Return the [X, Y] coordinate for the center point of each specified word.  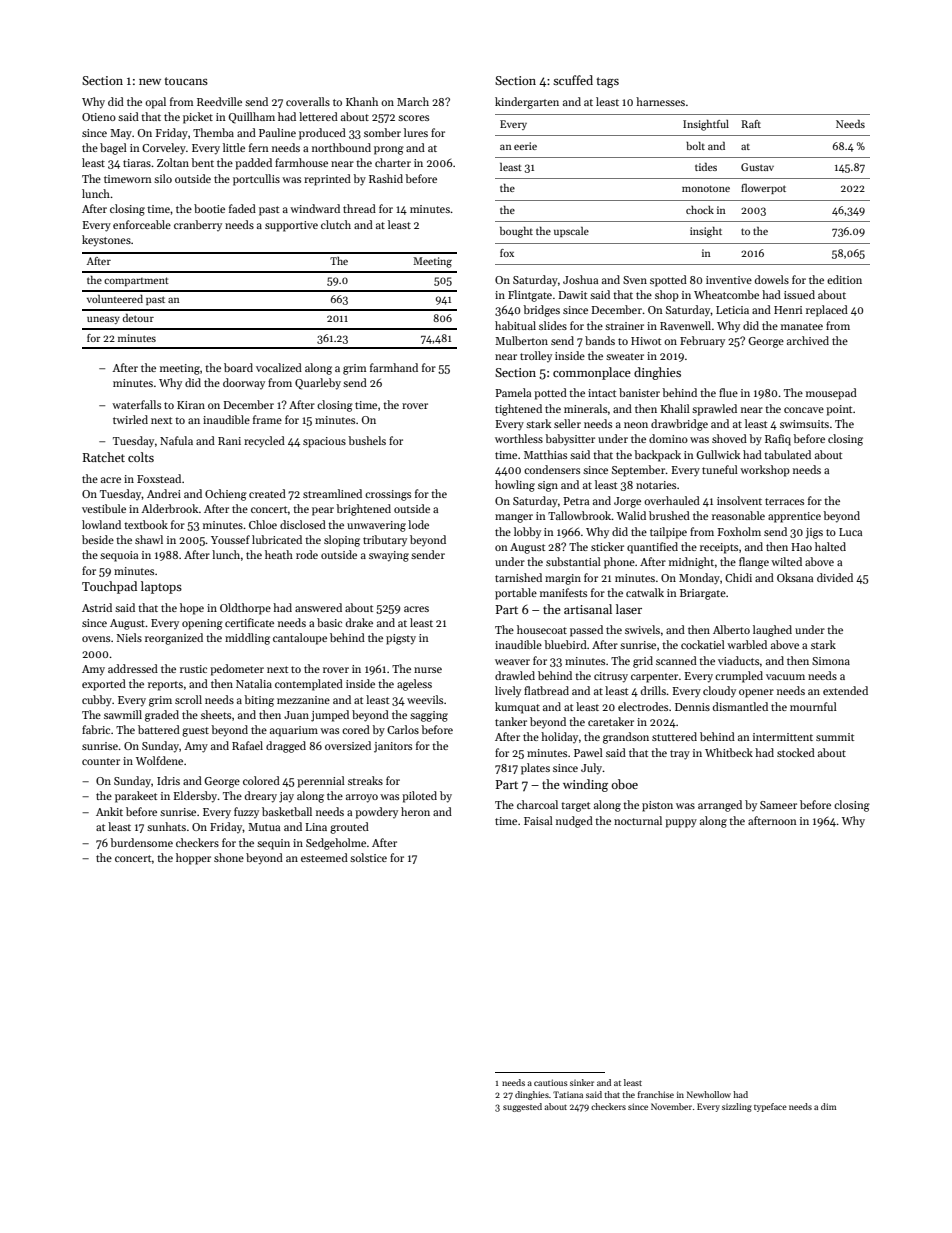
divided [835, 577]
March [413, 101]
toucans [186, 81]
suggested [522, 1107]
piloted [419, 797]
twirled [130, 419]
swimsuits [804, 424]
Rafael [247, 745]
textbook [146, 524]
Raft [751, 124]
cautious [550, 1082]
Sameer [778, 805]
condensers [552, 469]
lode [418, 524]
